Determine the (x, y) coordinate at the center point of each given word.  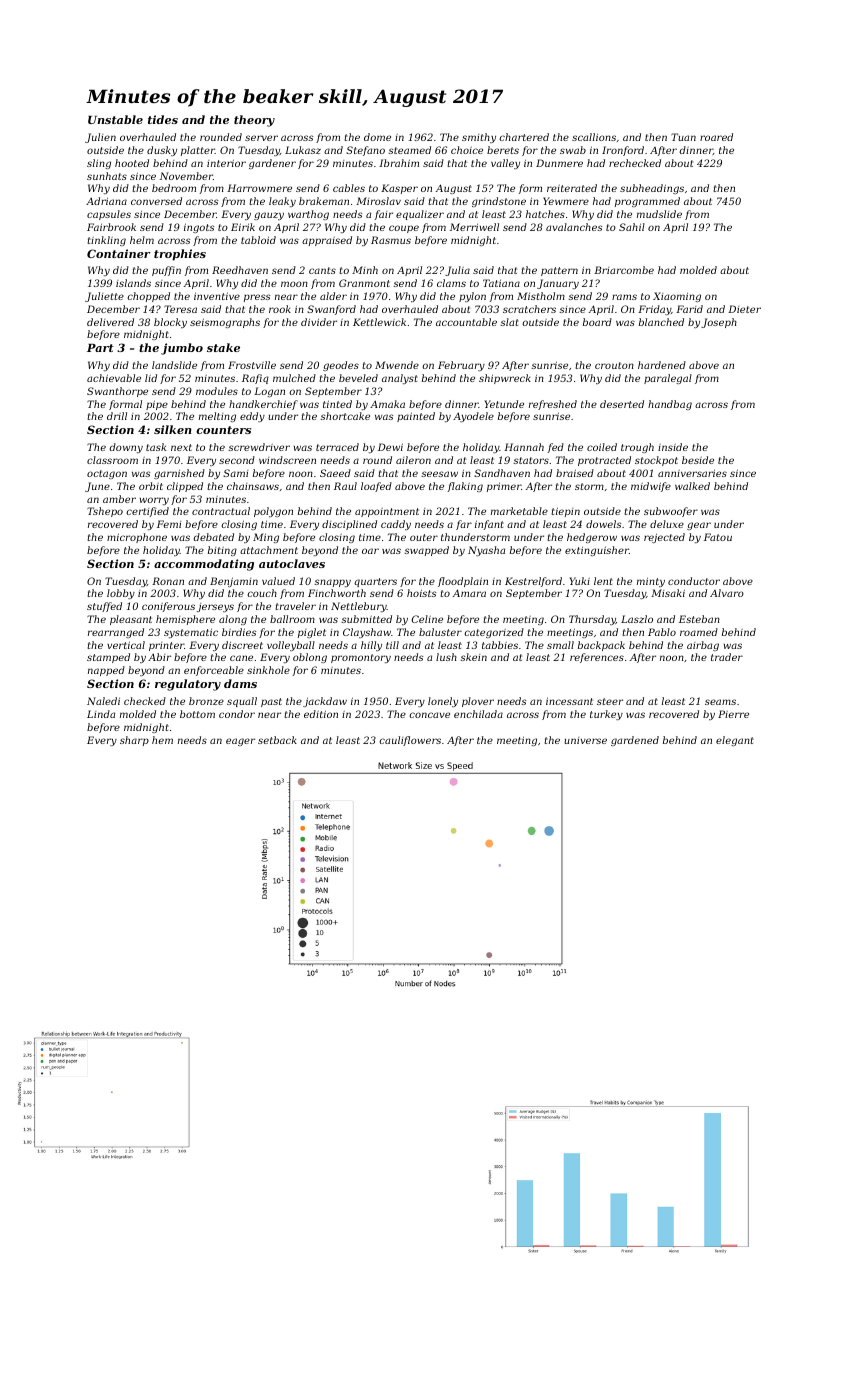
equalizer (420, 215)
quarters (375, 582)
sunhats (107, 176)
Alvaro (727, 593)
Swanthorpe (117, 392)
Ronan (168, 581)
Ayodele (473, 417)
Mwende (397, 365)
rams (624, 297)
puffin (166, 271)
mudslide (659, 214)
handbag (670, 405)
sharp (134, 741)
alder (333, 296)
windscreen (287, 460)
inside (673, 447)
